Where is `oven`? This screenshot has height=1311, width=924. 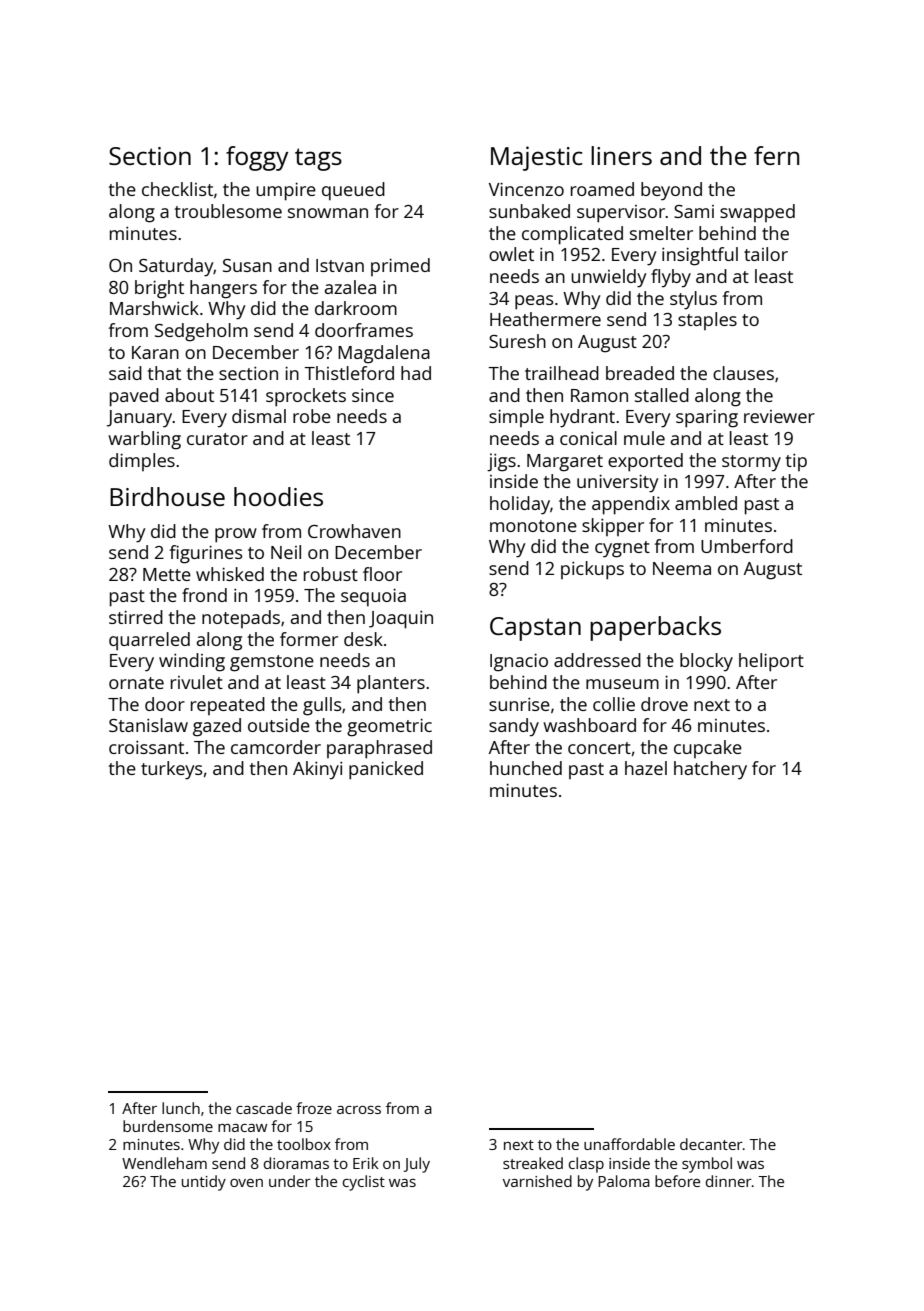 oven is located at coordinates (246, 1183).
